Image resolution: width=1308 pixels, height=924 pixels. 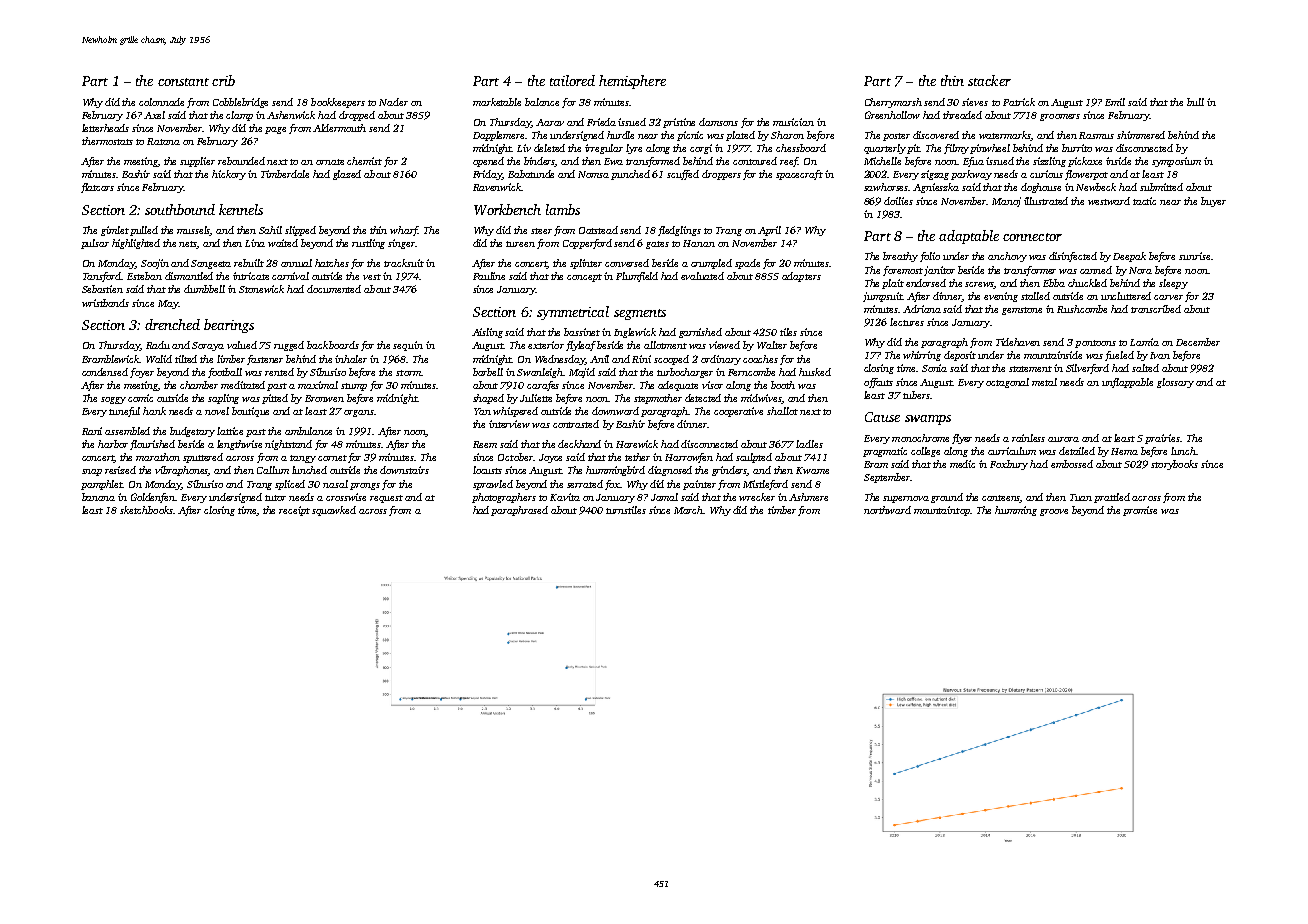 I want to click on receipt, so click(x=294, y=511).
